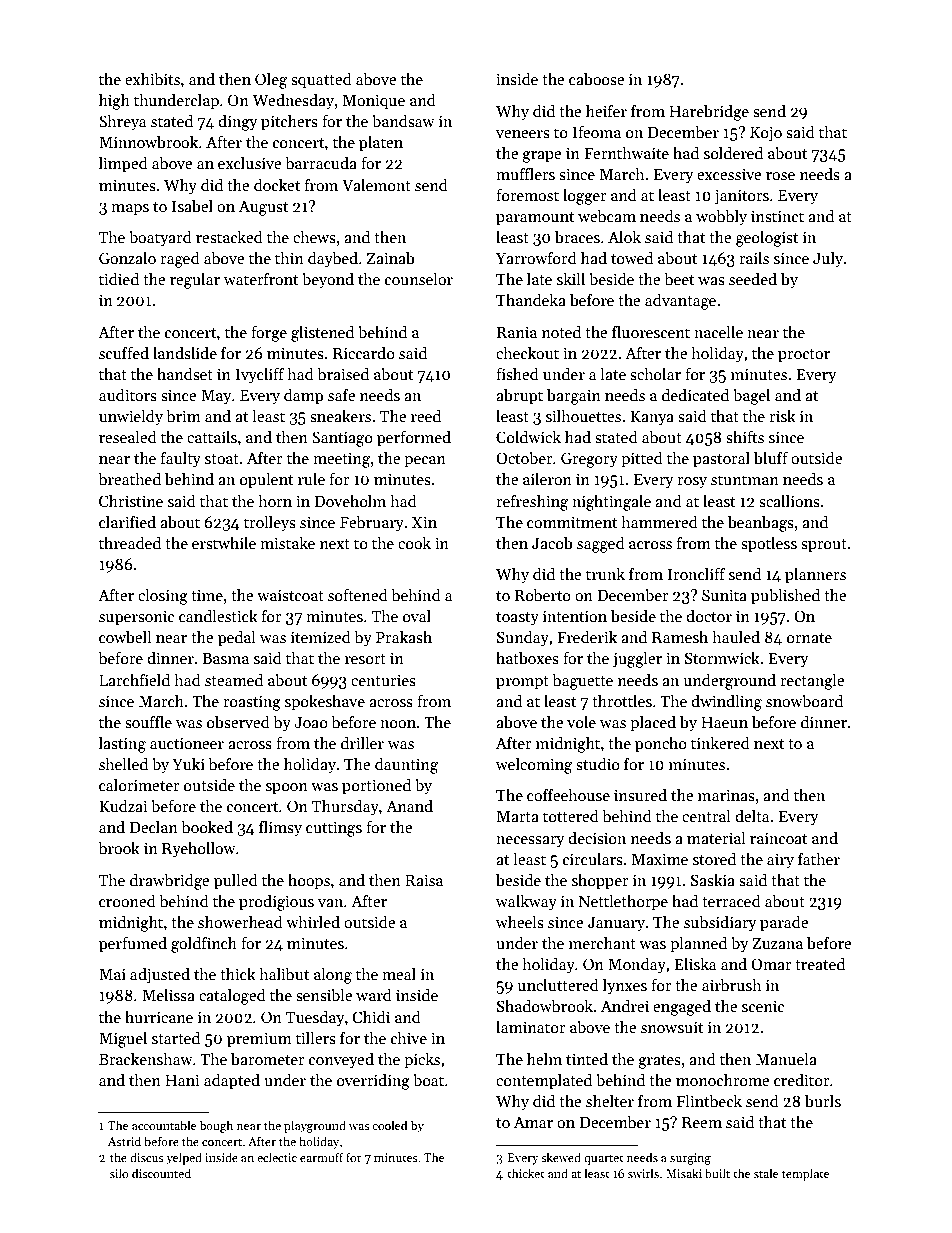 The image size is (952, 1233). I want to click on bandsaw, so click(403, 121).
